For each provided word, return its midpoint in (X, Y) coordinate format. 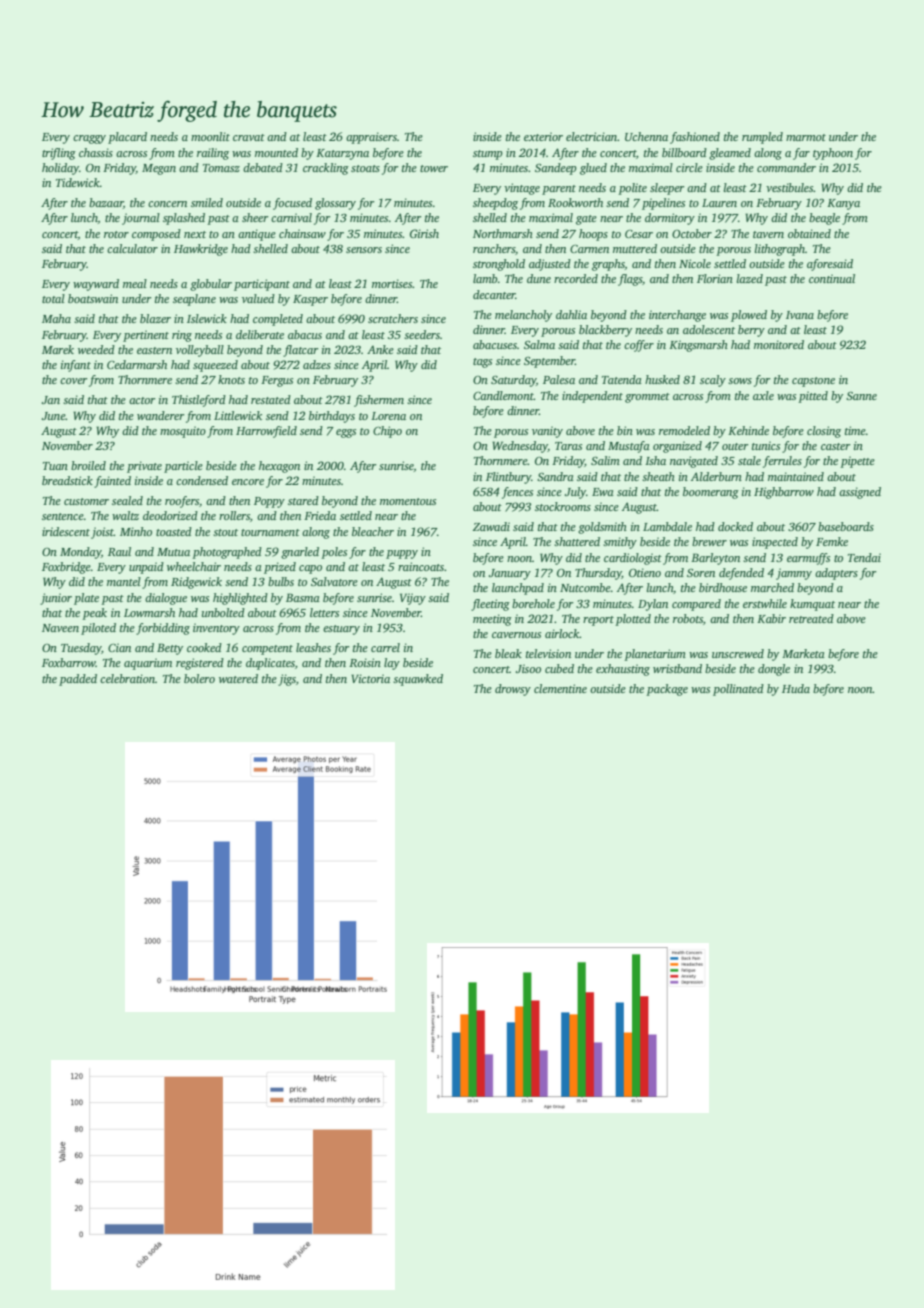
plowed (749, 316)
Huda (796, 688)
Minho (136, 531)
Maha (56, 318)
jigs (287, 680)
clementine (560, 688)
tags (482, 363)
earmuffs (808, 559)
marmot (806, 137)
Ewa (603, 492)
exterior (543, 136)
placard (127, 138)
